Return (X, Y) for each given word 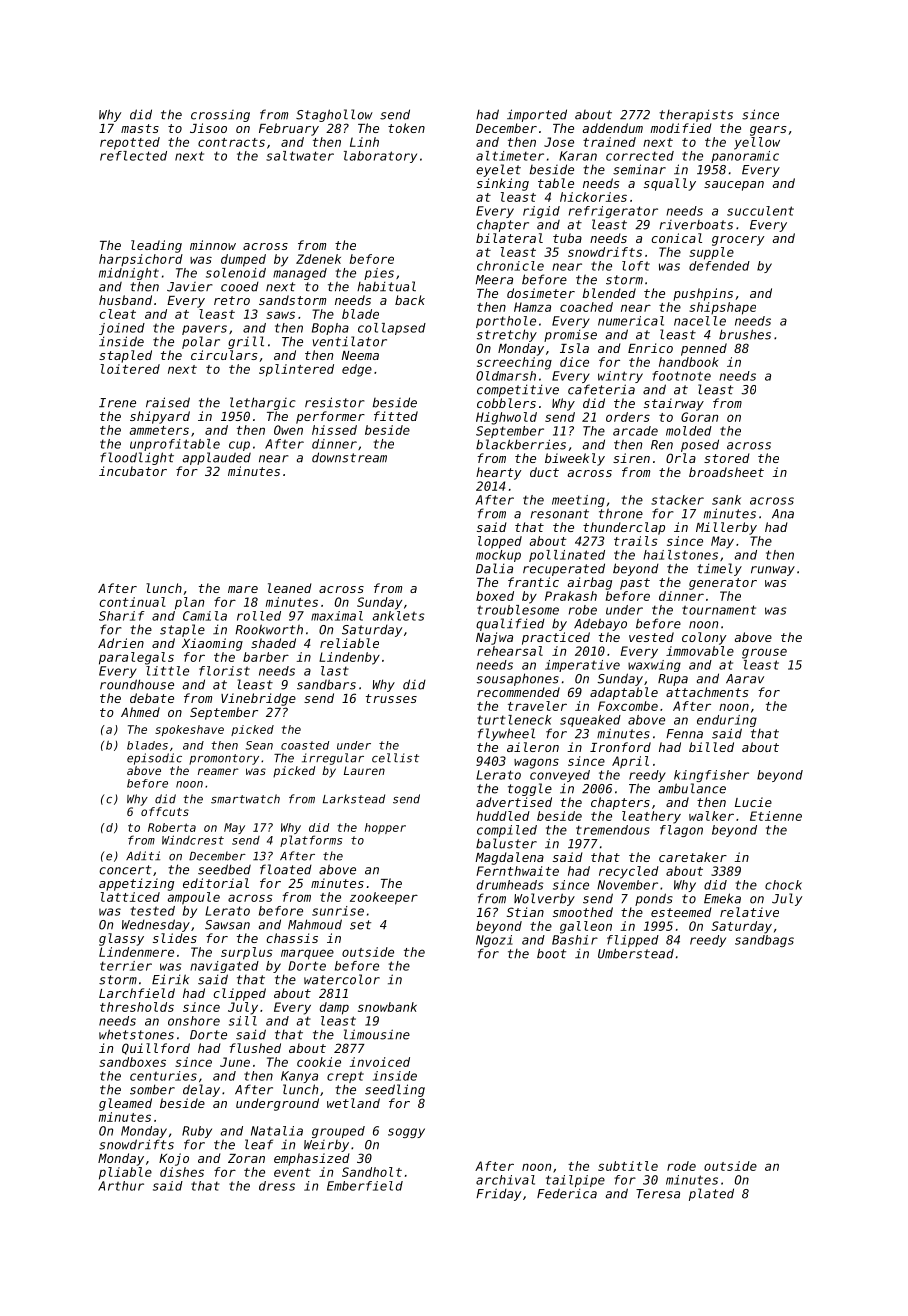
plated (711, 1194)
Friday (498, 1194)
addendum (612, 128)
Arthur (121, 1186)
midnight (129, 274)
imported (537, 115)
